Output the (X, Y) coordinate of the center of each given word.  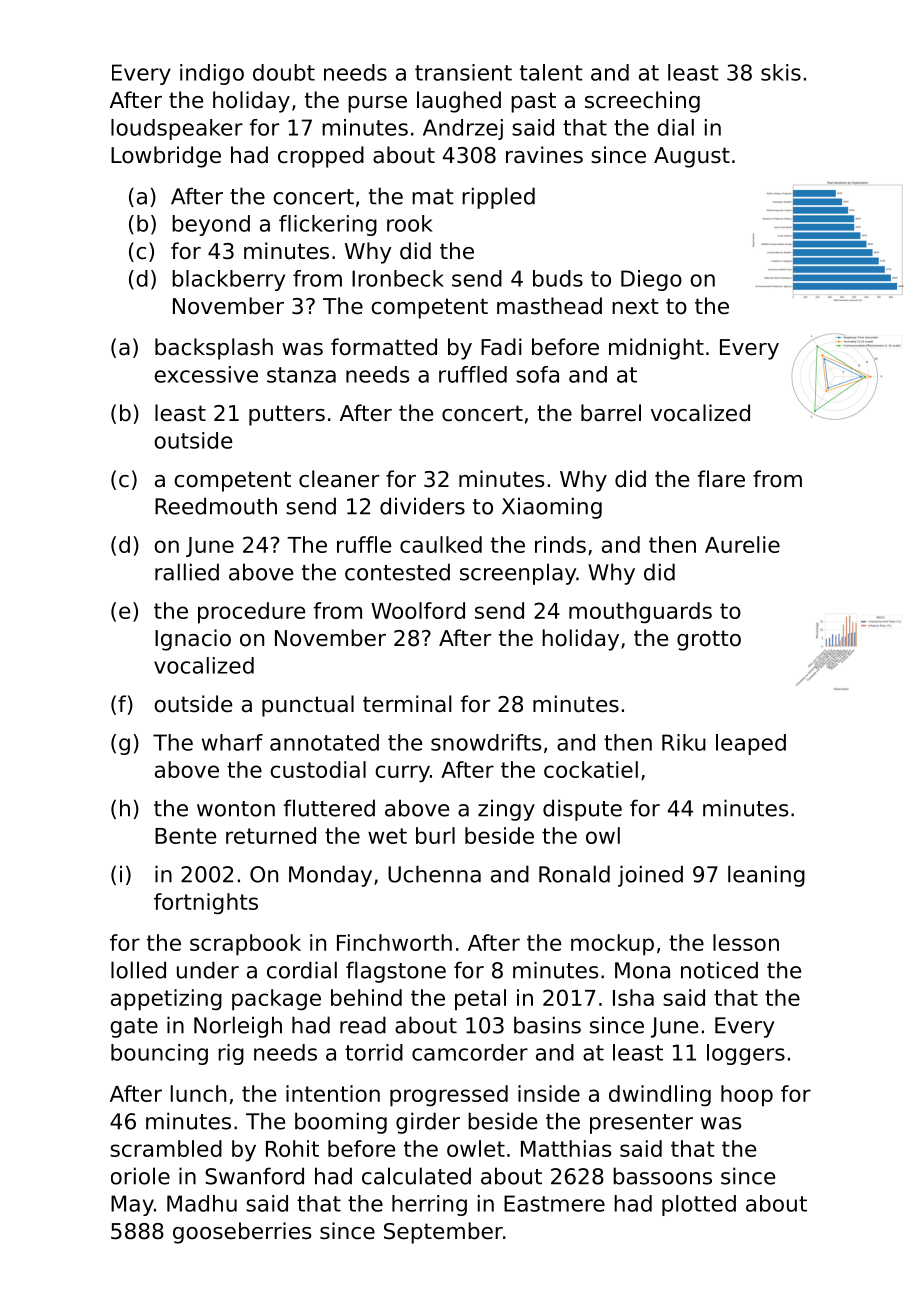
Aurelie (742, 544)
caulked (441, 544)
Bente (185, 836)
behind (366, 997)
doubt (284, 72)
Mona (642, 970)
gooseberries (242, 1233)
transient (463, 72)
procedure (251, 613)
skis (781, 72)
